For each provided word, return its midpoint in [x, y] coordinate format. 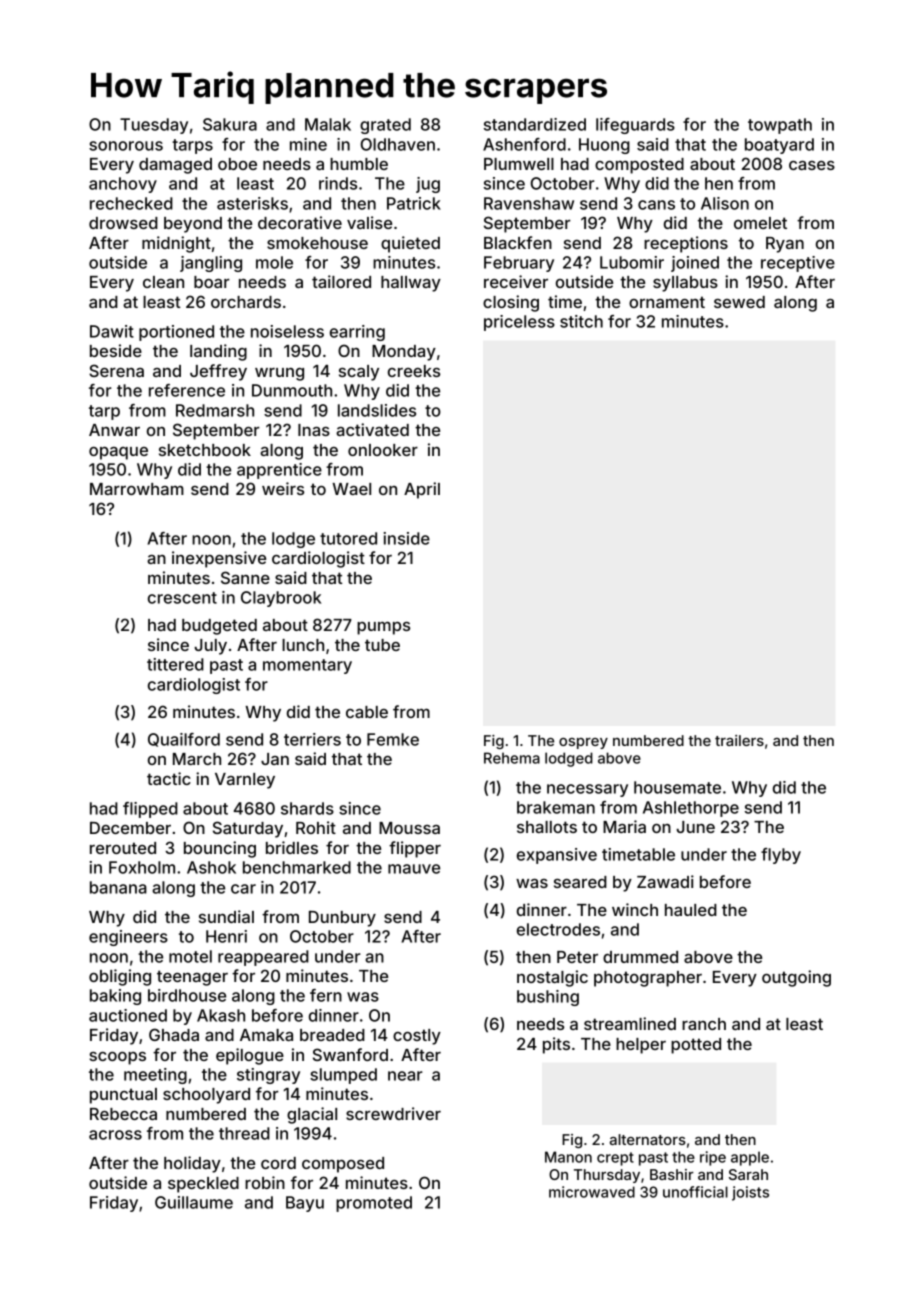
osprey [583, 743]
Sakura [230, 124]
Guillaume [194, 1202]
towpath [780, 126]
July [210, 647]
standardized [535, 124]
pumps [383, 628]
